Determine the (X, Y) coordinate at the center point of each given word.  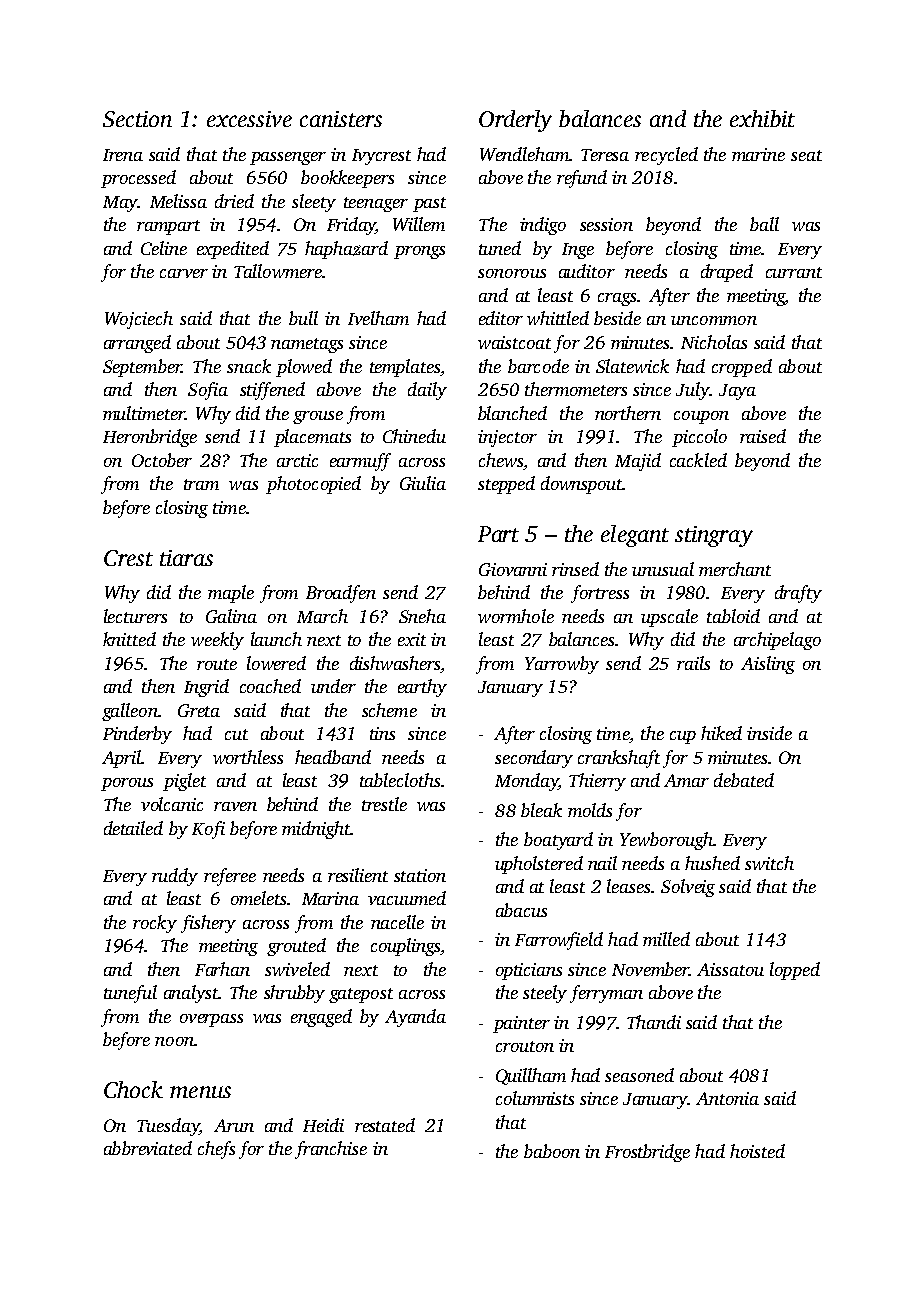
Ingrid (206, 688)
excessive (249, 119)
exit (412, 639)
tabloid (733, 616)
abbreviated (148, 1148)
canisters (341, 119)
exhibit (762, 118)
